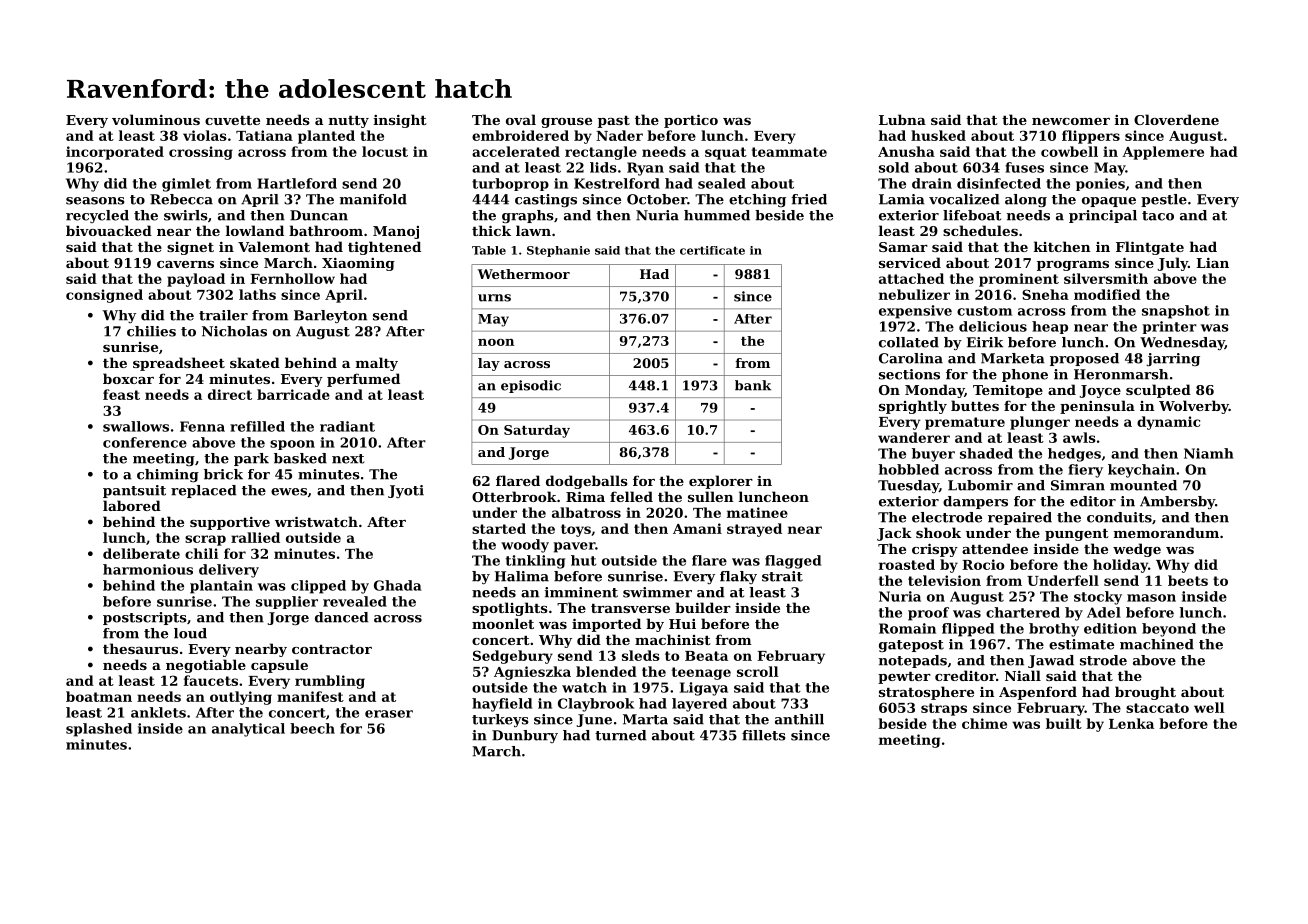 This page has width=1308, height=924. What do you see at coordinates (1177, 502) in the page?
I see `Ambersby` at bounding box center [1177, 502].
